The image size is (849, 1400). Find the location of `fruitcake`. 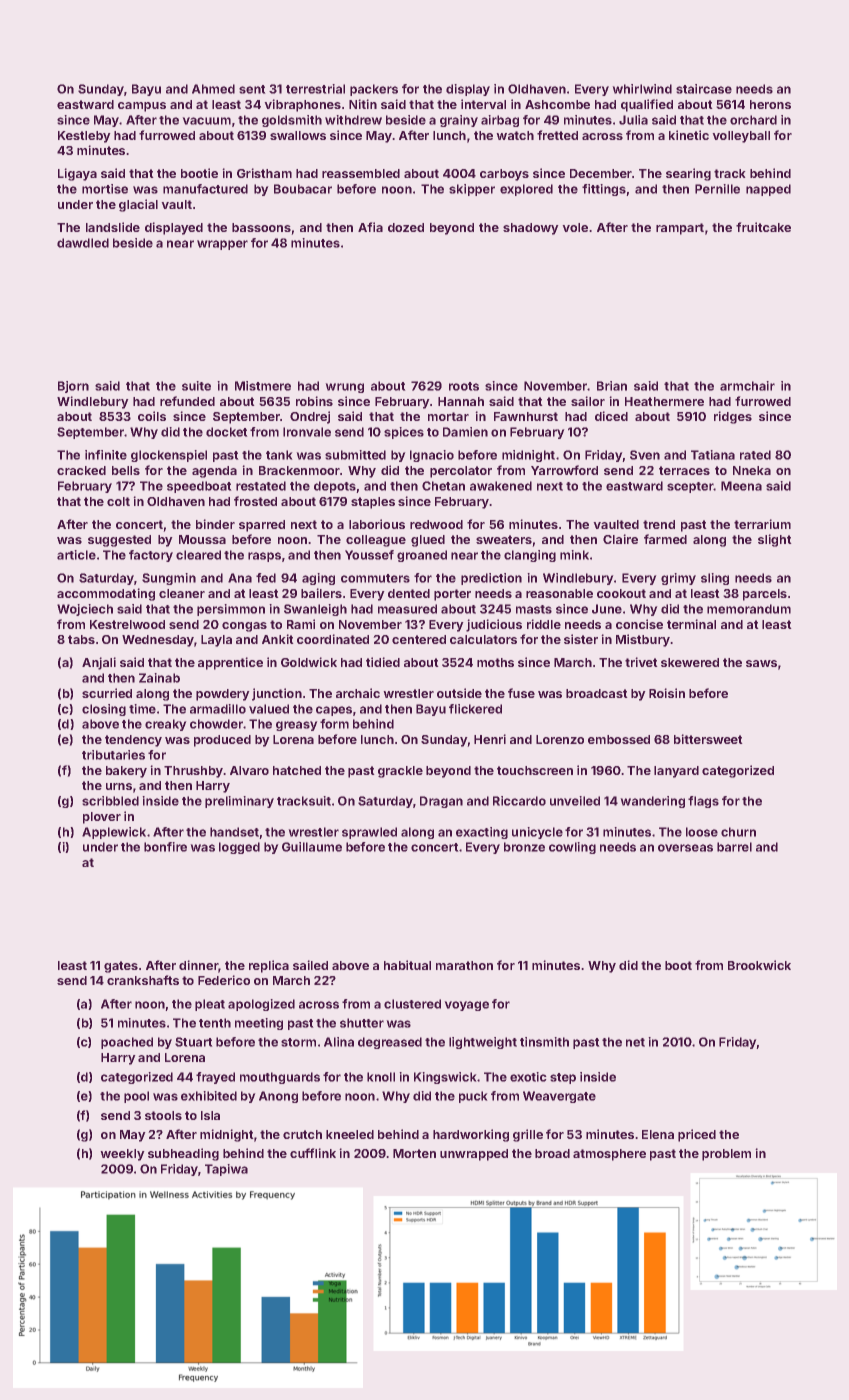

fruitcake is located at coordinates (763, 227).
